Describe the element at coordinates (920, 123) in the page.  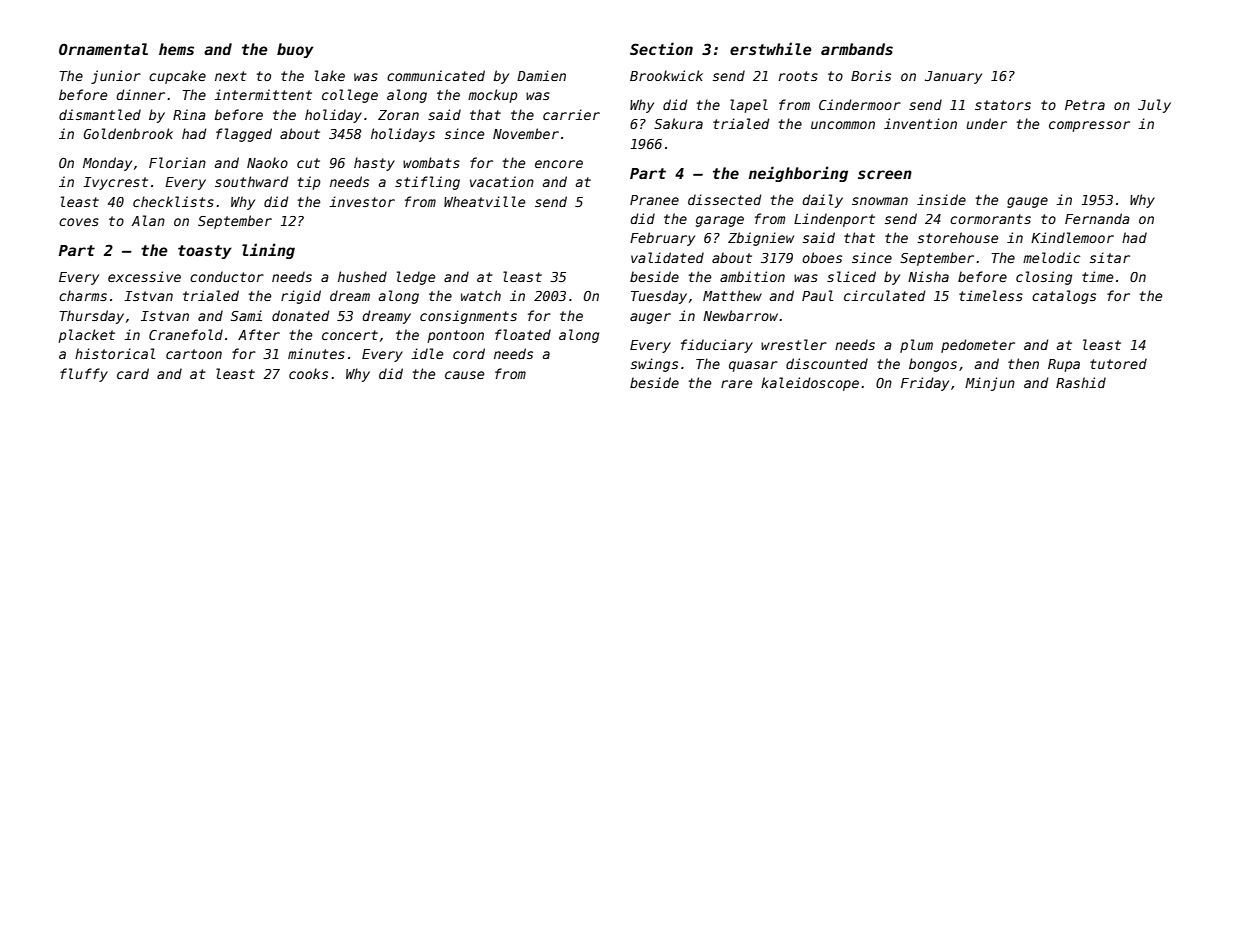
I see `invention` at that location.
